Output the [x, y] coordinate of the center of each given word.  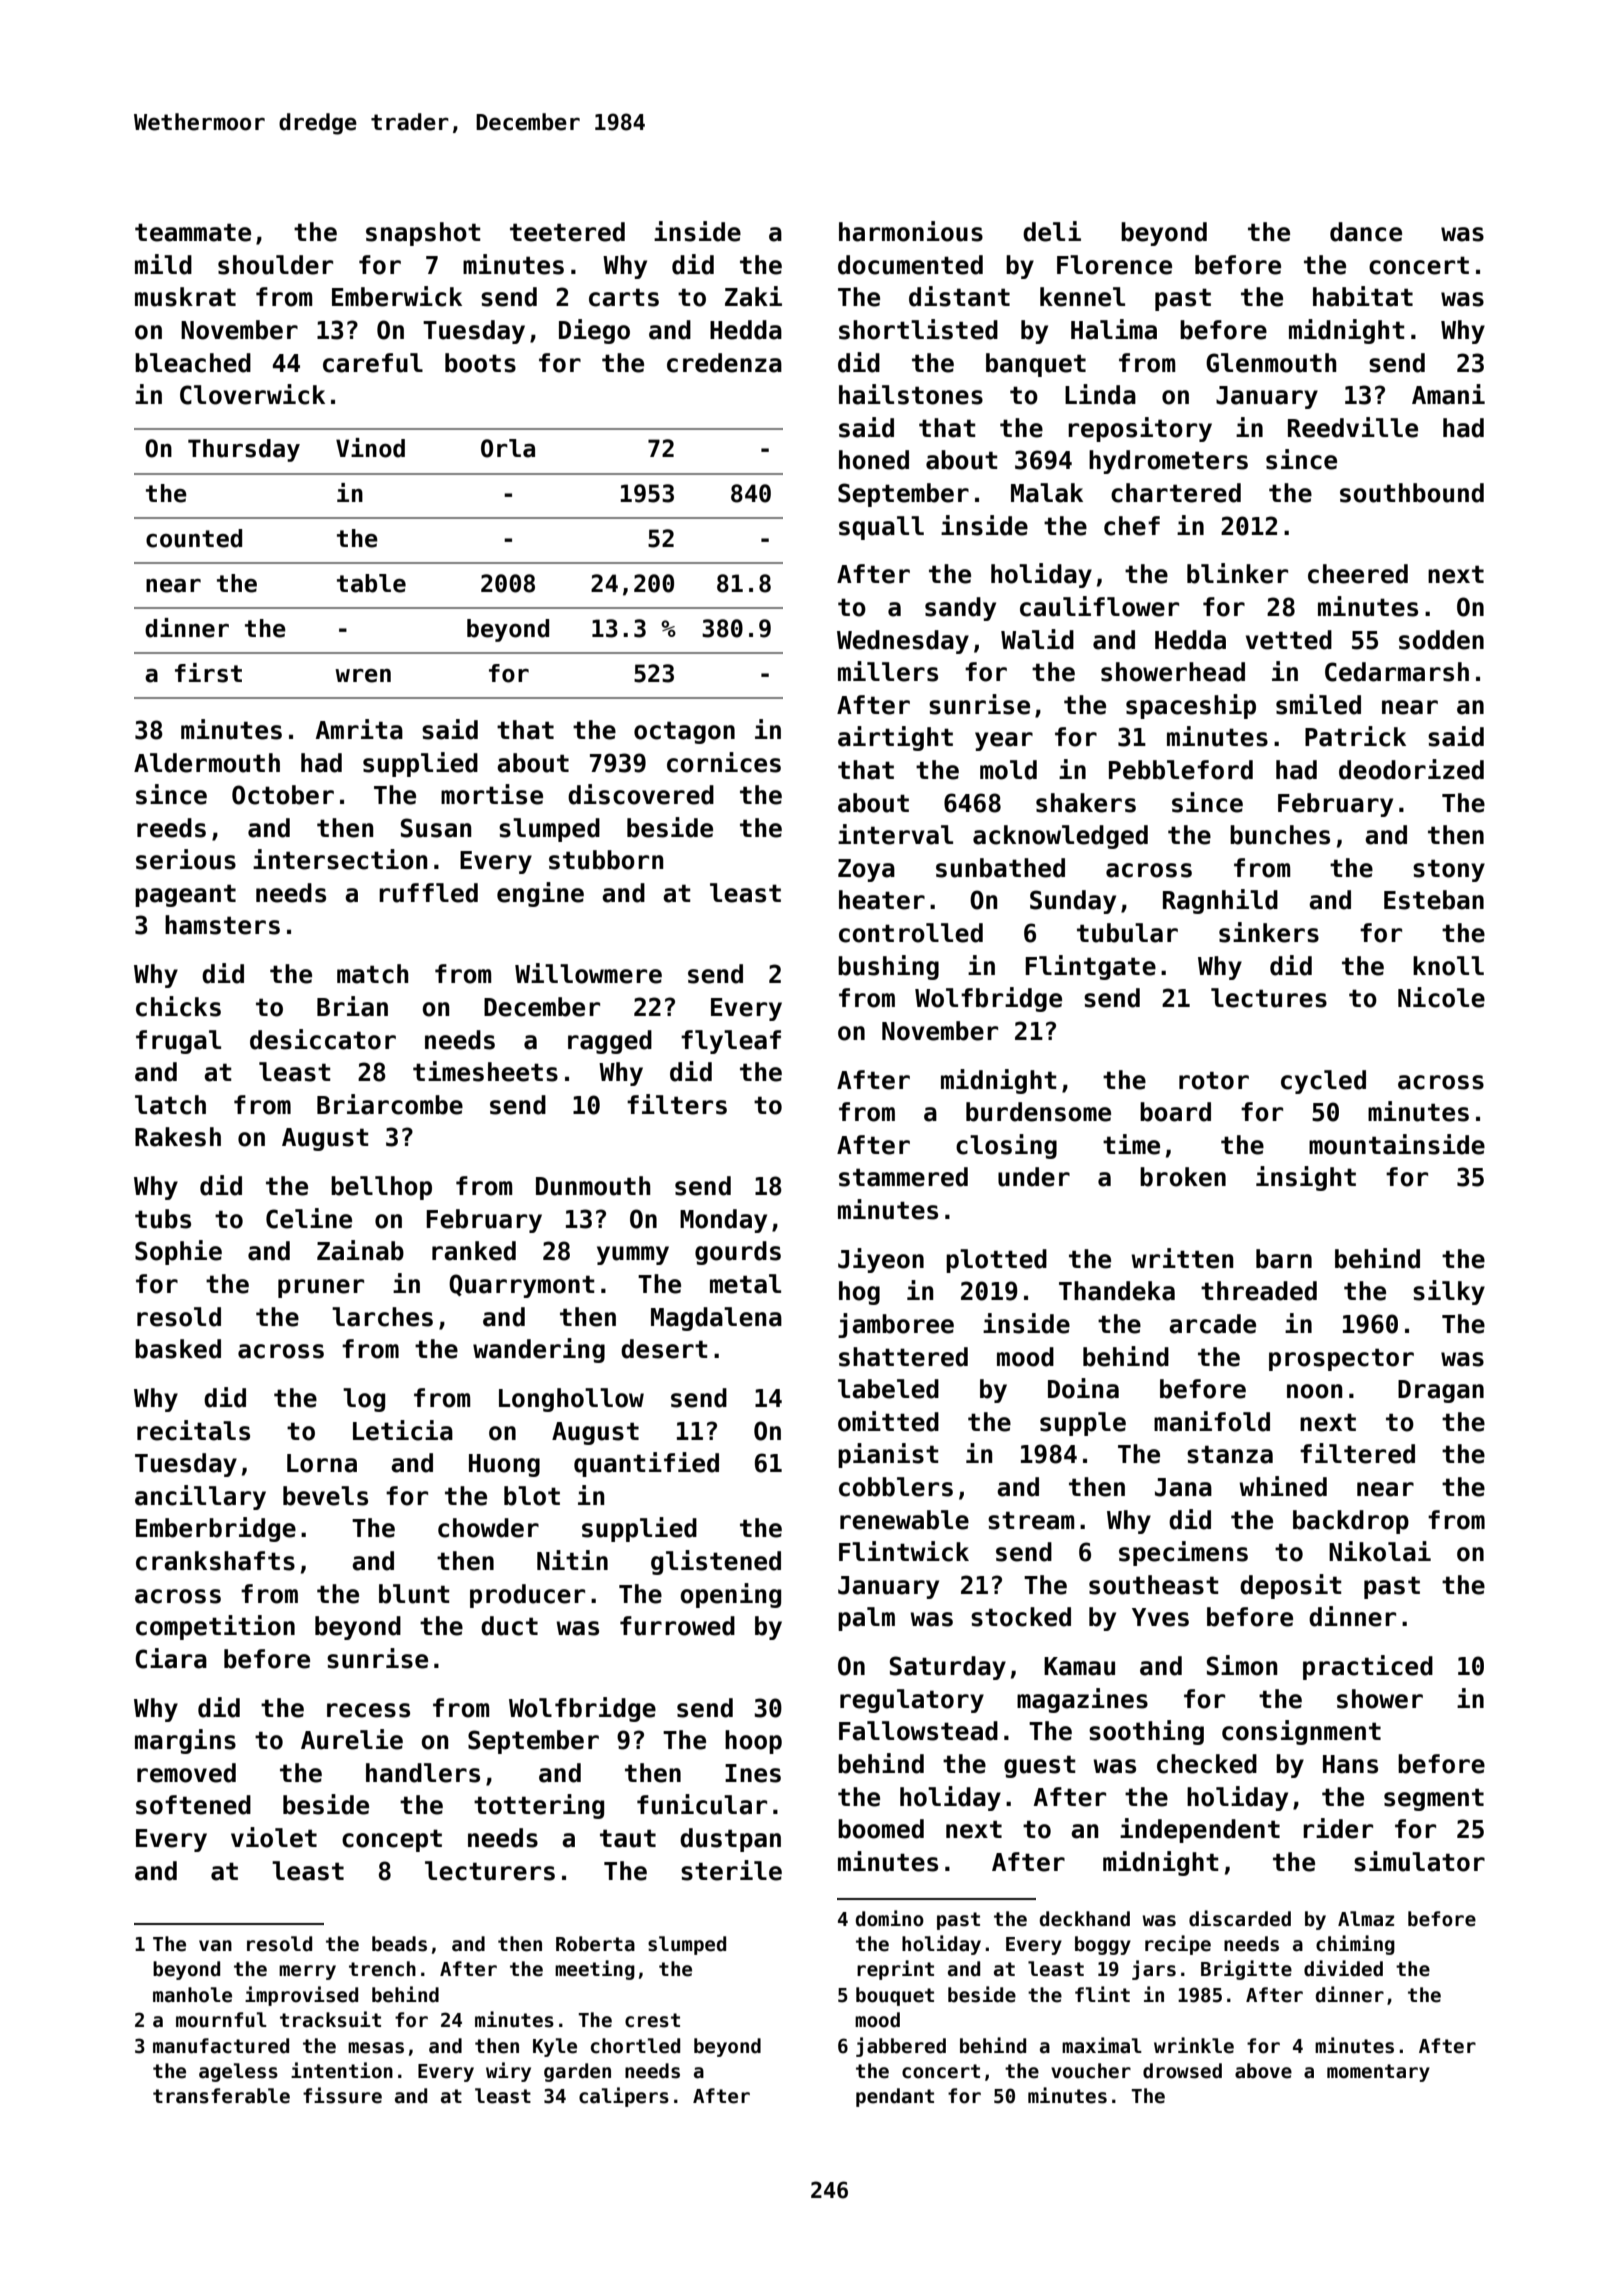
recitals [193, 1430]
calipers [624, 2097]
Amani [1448, 394]
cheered [1358, 574]
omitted [888, 1421]
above [1263, 2071]
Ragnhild [1220, 901]
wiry [508, 2072]
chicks [178, 1006]
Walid [1037, 639]
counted [194, 538]
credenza [724, 363]
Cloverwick [252, 394]
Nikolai [1380, 1551]
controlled [911, 933]
